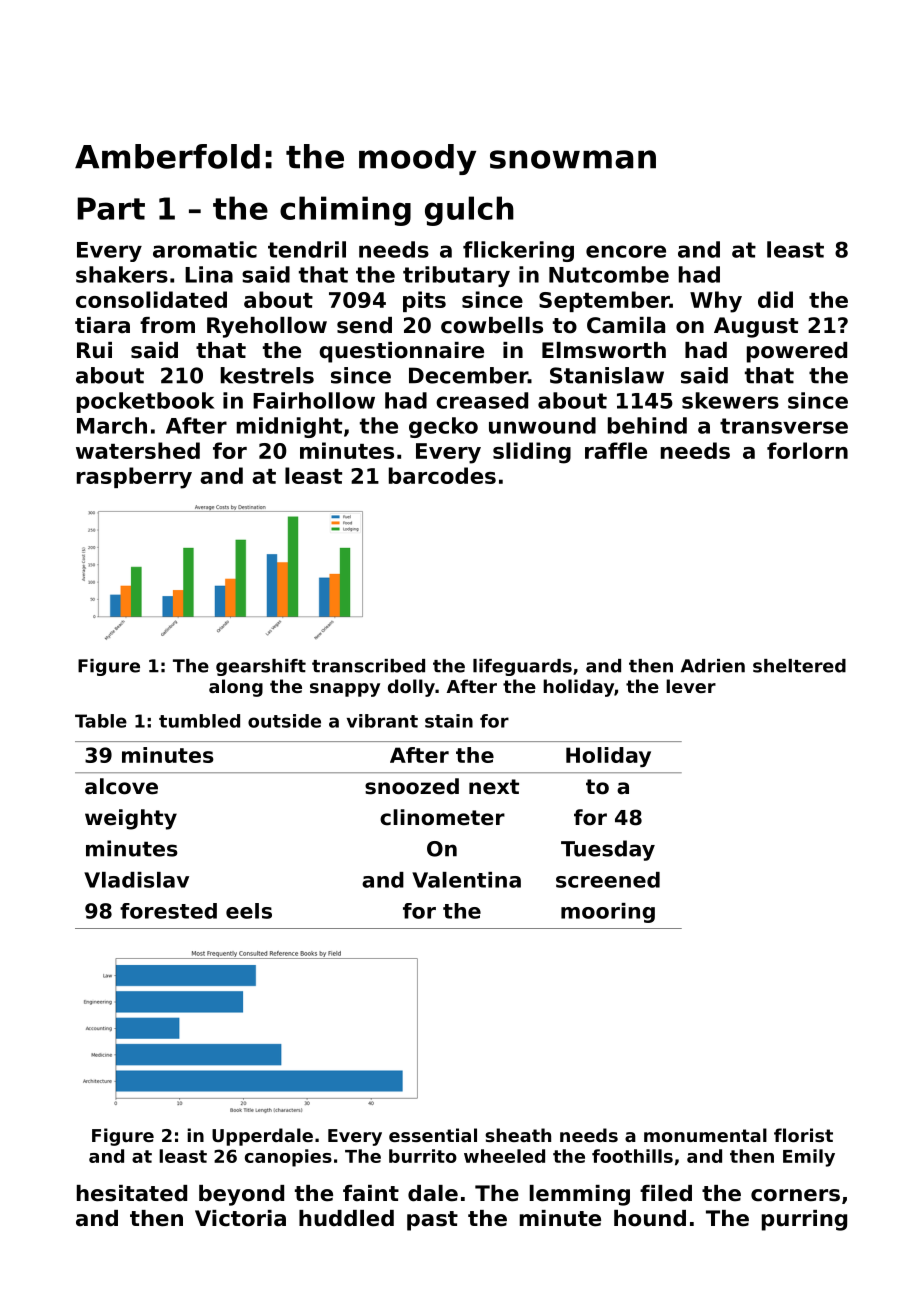 The image size is (924, 1314). I want to click on lifeguards, so click(522, 667).
